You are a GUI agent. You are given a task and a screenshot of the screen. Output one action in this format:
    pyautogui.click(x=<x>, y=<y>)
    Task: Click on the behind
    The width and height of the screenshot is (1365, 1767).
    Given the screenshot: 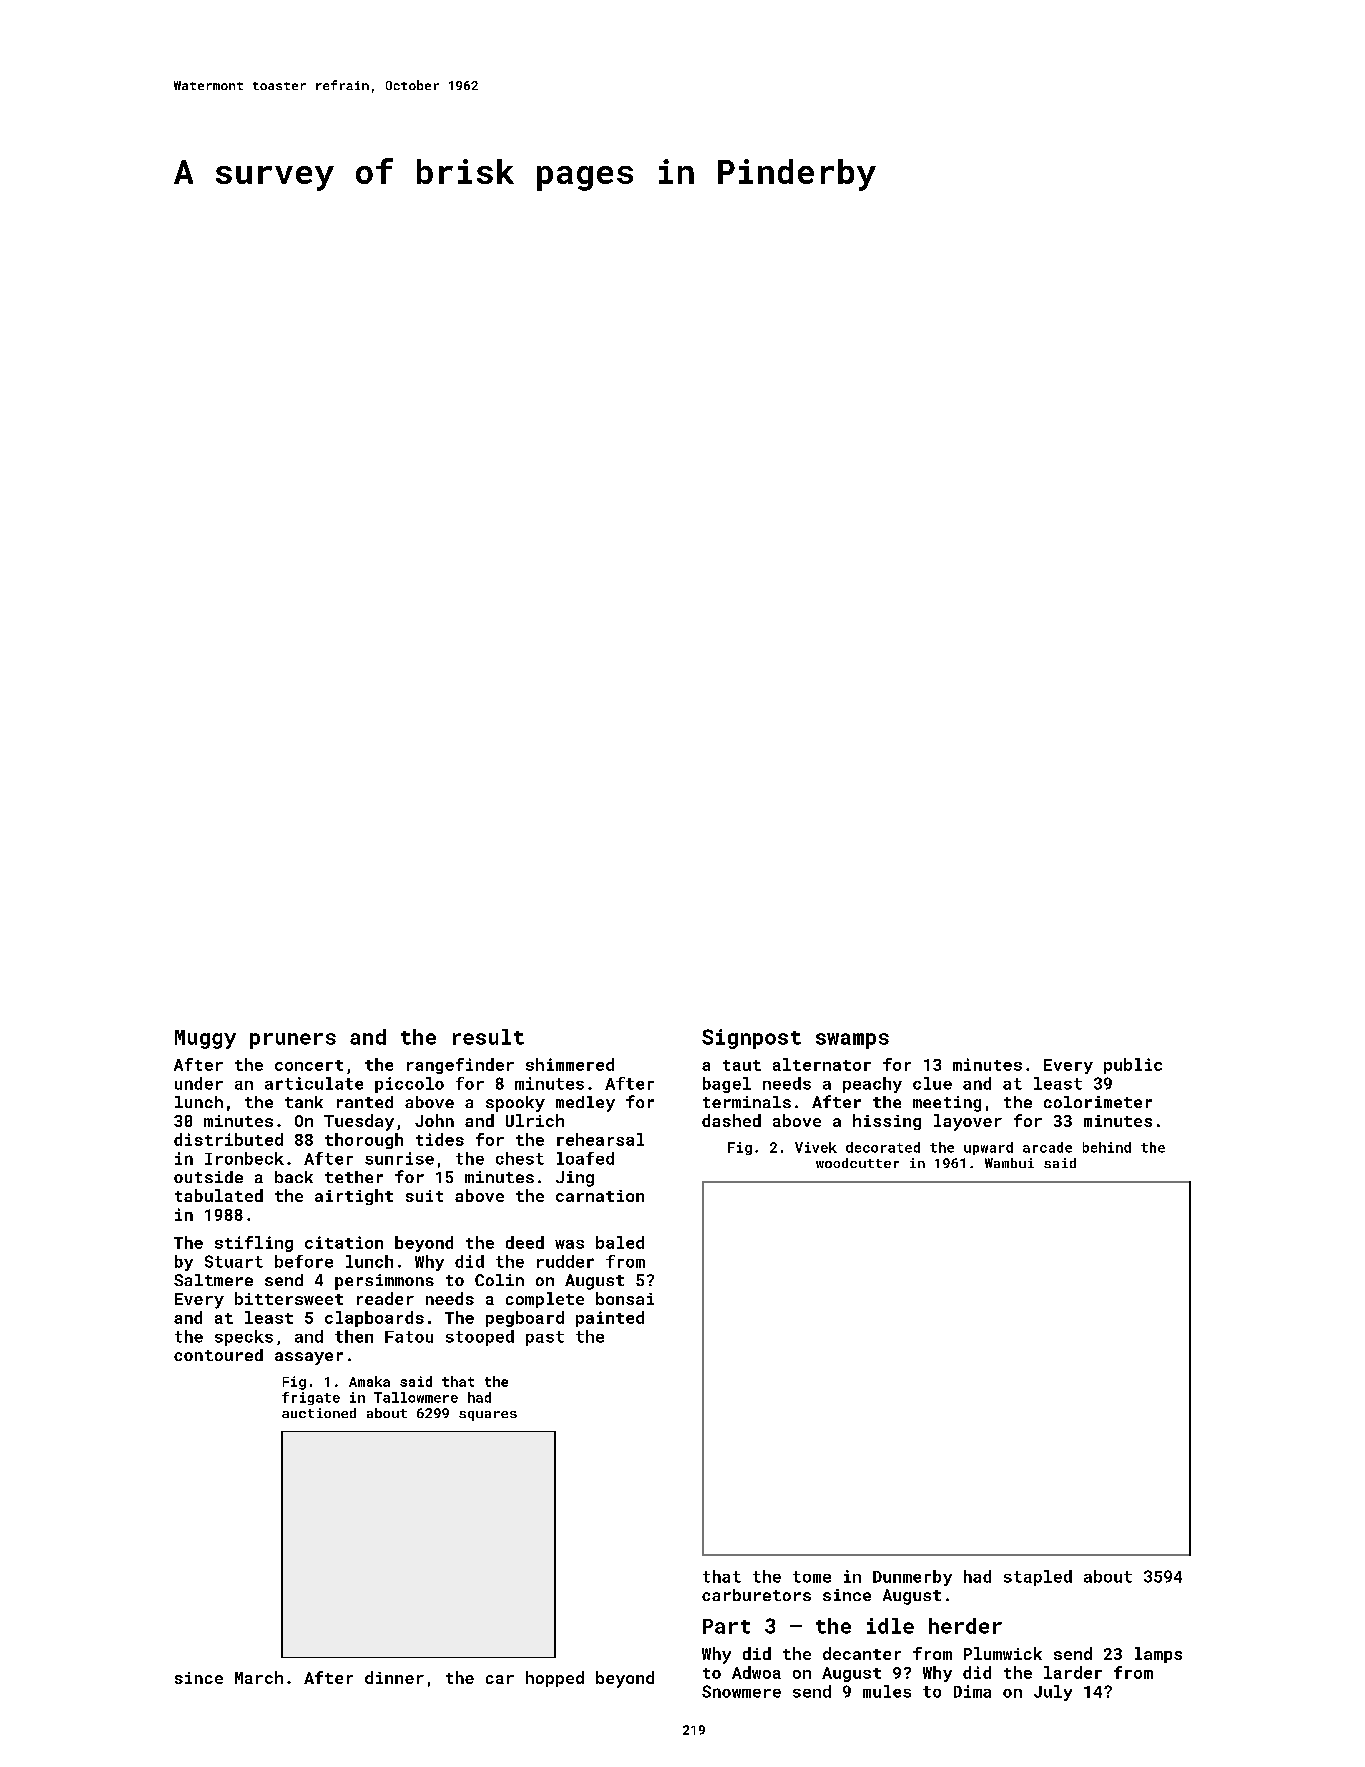 What is the action you would take?
    pyautogui.click(x=1107, y=1147)
